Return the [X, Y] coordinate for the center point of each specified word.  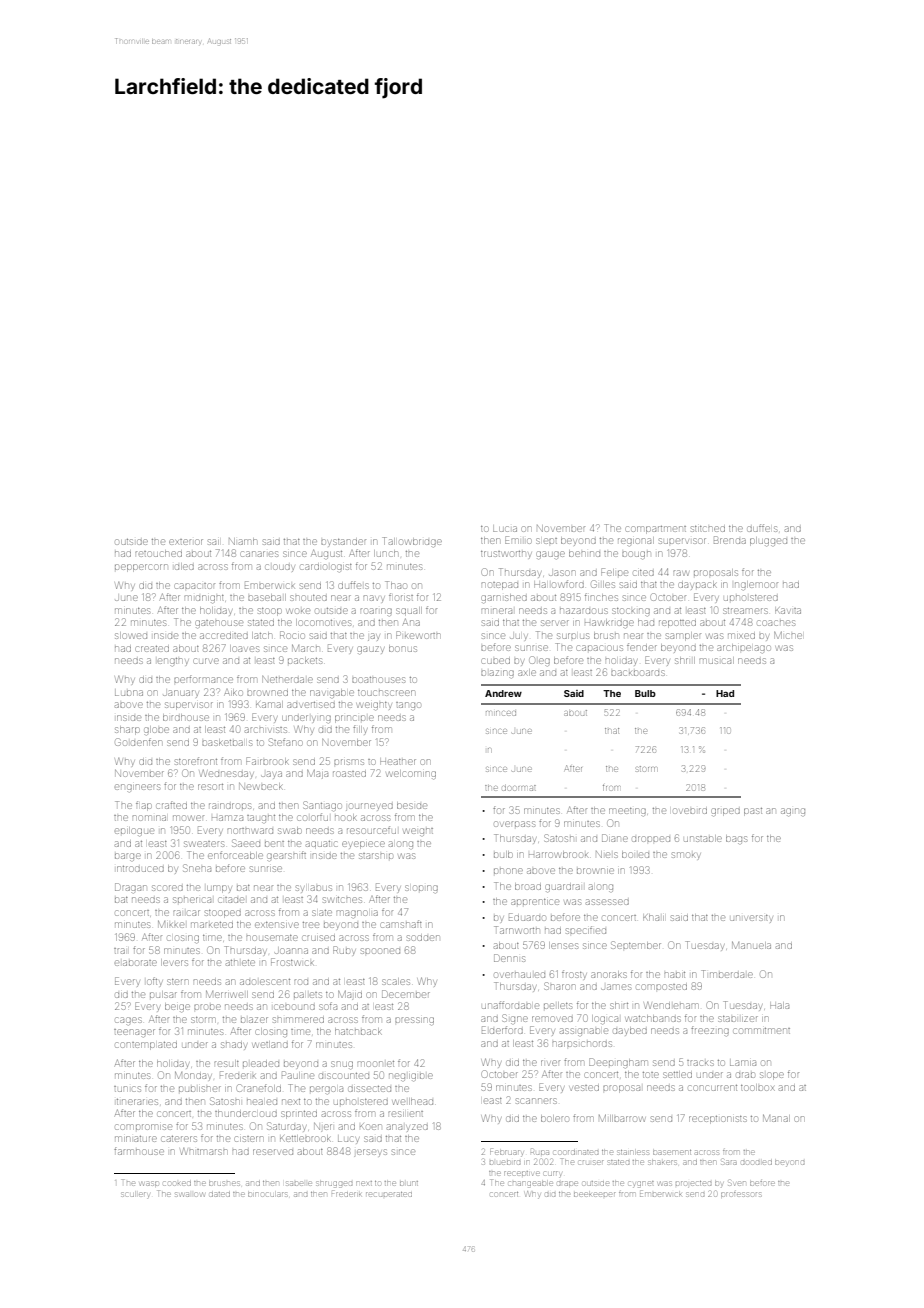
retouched [158, 553]
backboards [637, 673]
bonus [403, 648]
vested [585, 1088]
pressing [414, 1020]
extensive [277, 925]
